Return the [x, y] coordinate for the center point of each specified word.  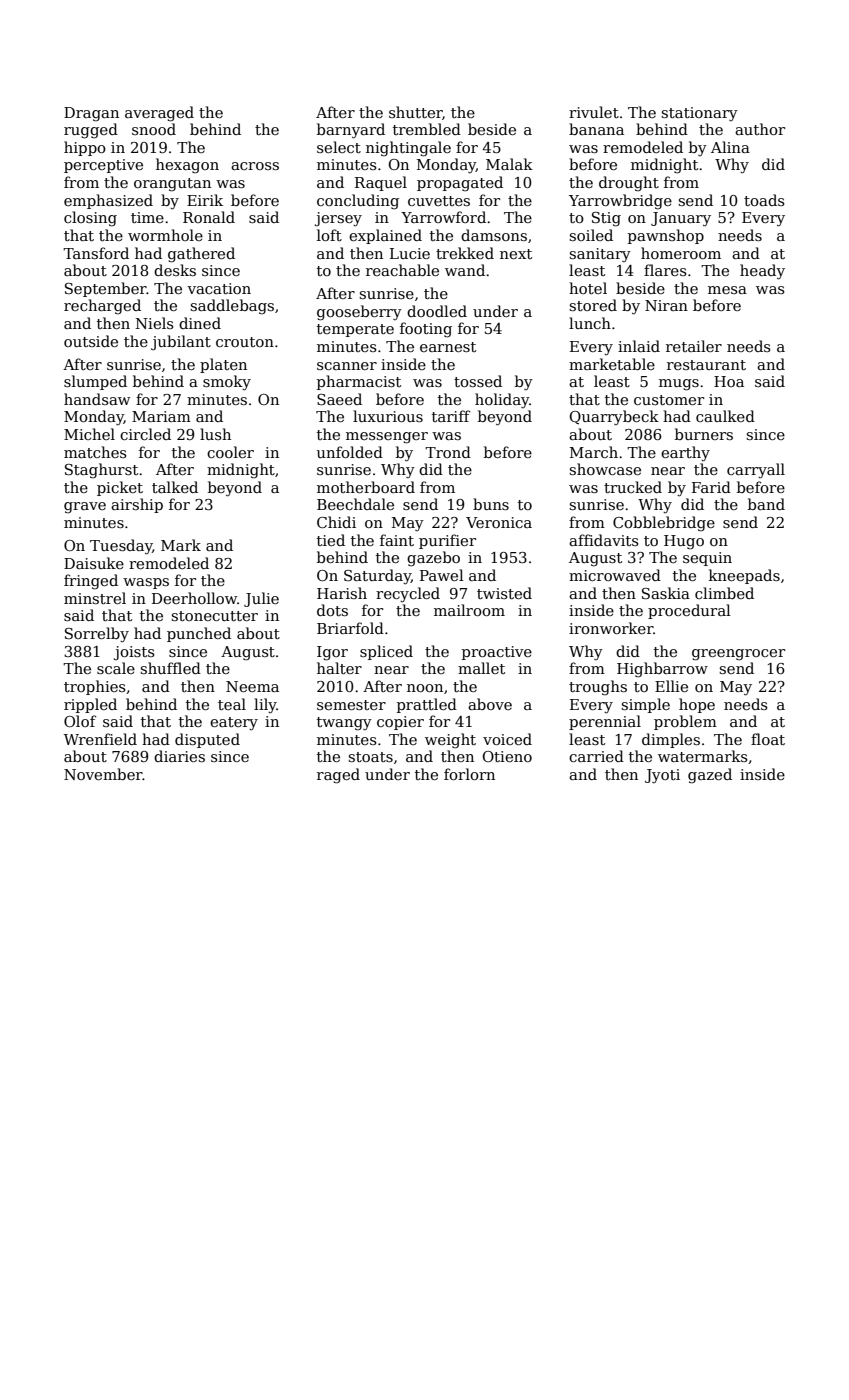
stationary [699, 114]
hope [697, 705]
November [103, 774]
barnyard [351, 131]
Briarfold [350, 628]
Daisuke [94, 563]
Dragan [91, 114]
